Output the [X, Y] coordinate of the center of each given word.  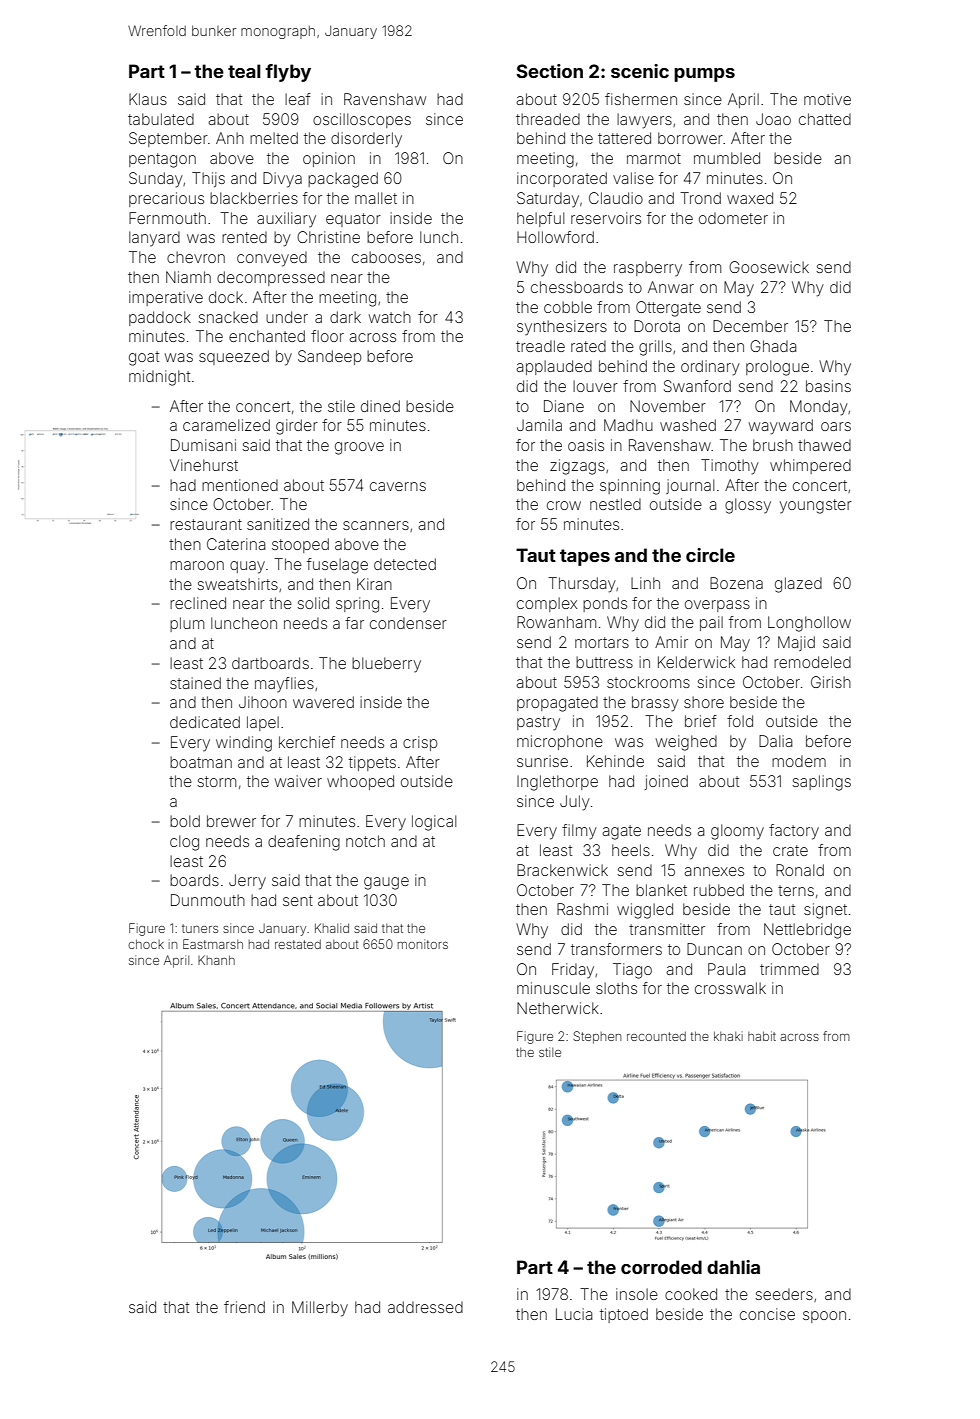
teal [244, 71]
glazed [798, 585]
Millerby [320, 1309]
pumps [704, 75]
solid [313, 603]
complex [547, 604]
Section [549, 71]
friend [244, 1307]
